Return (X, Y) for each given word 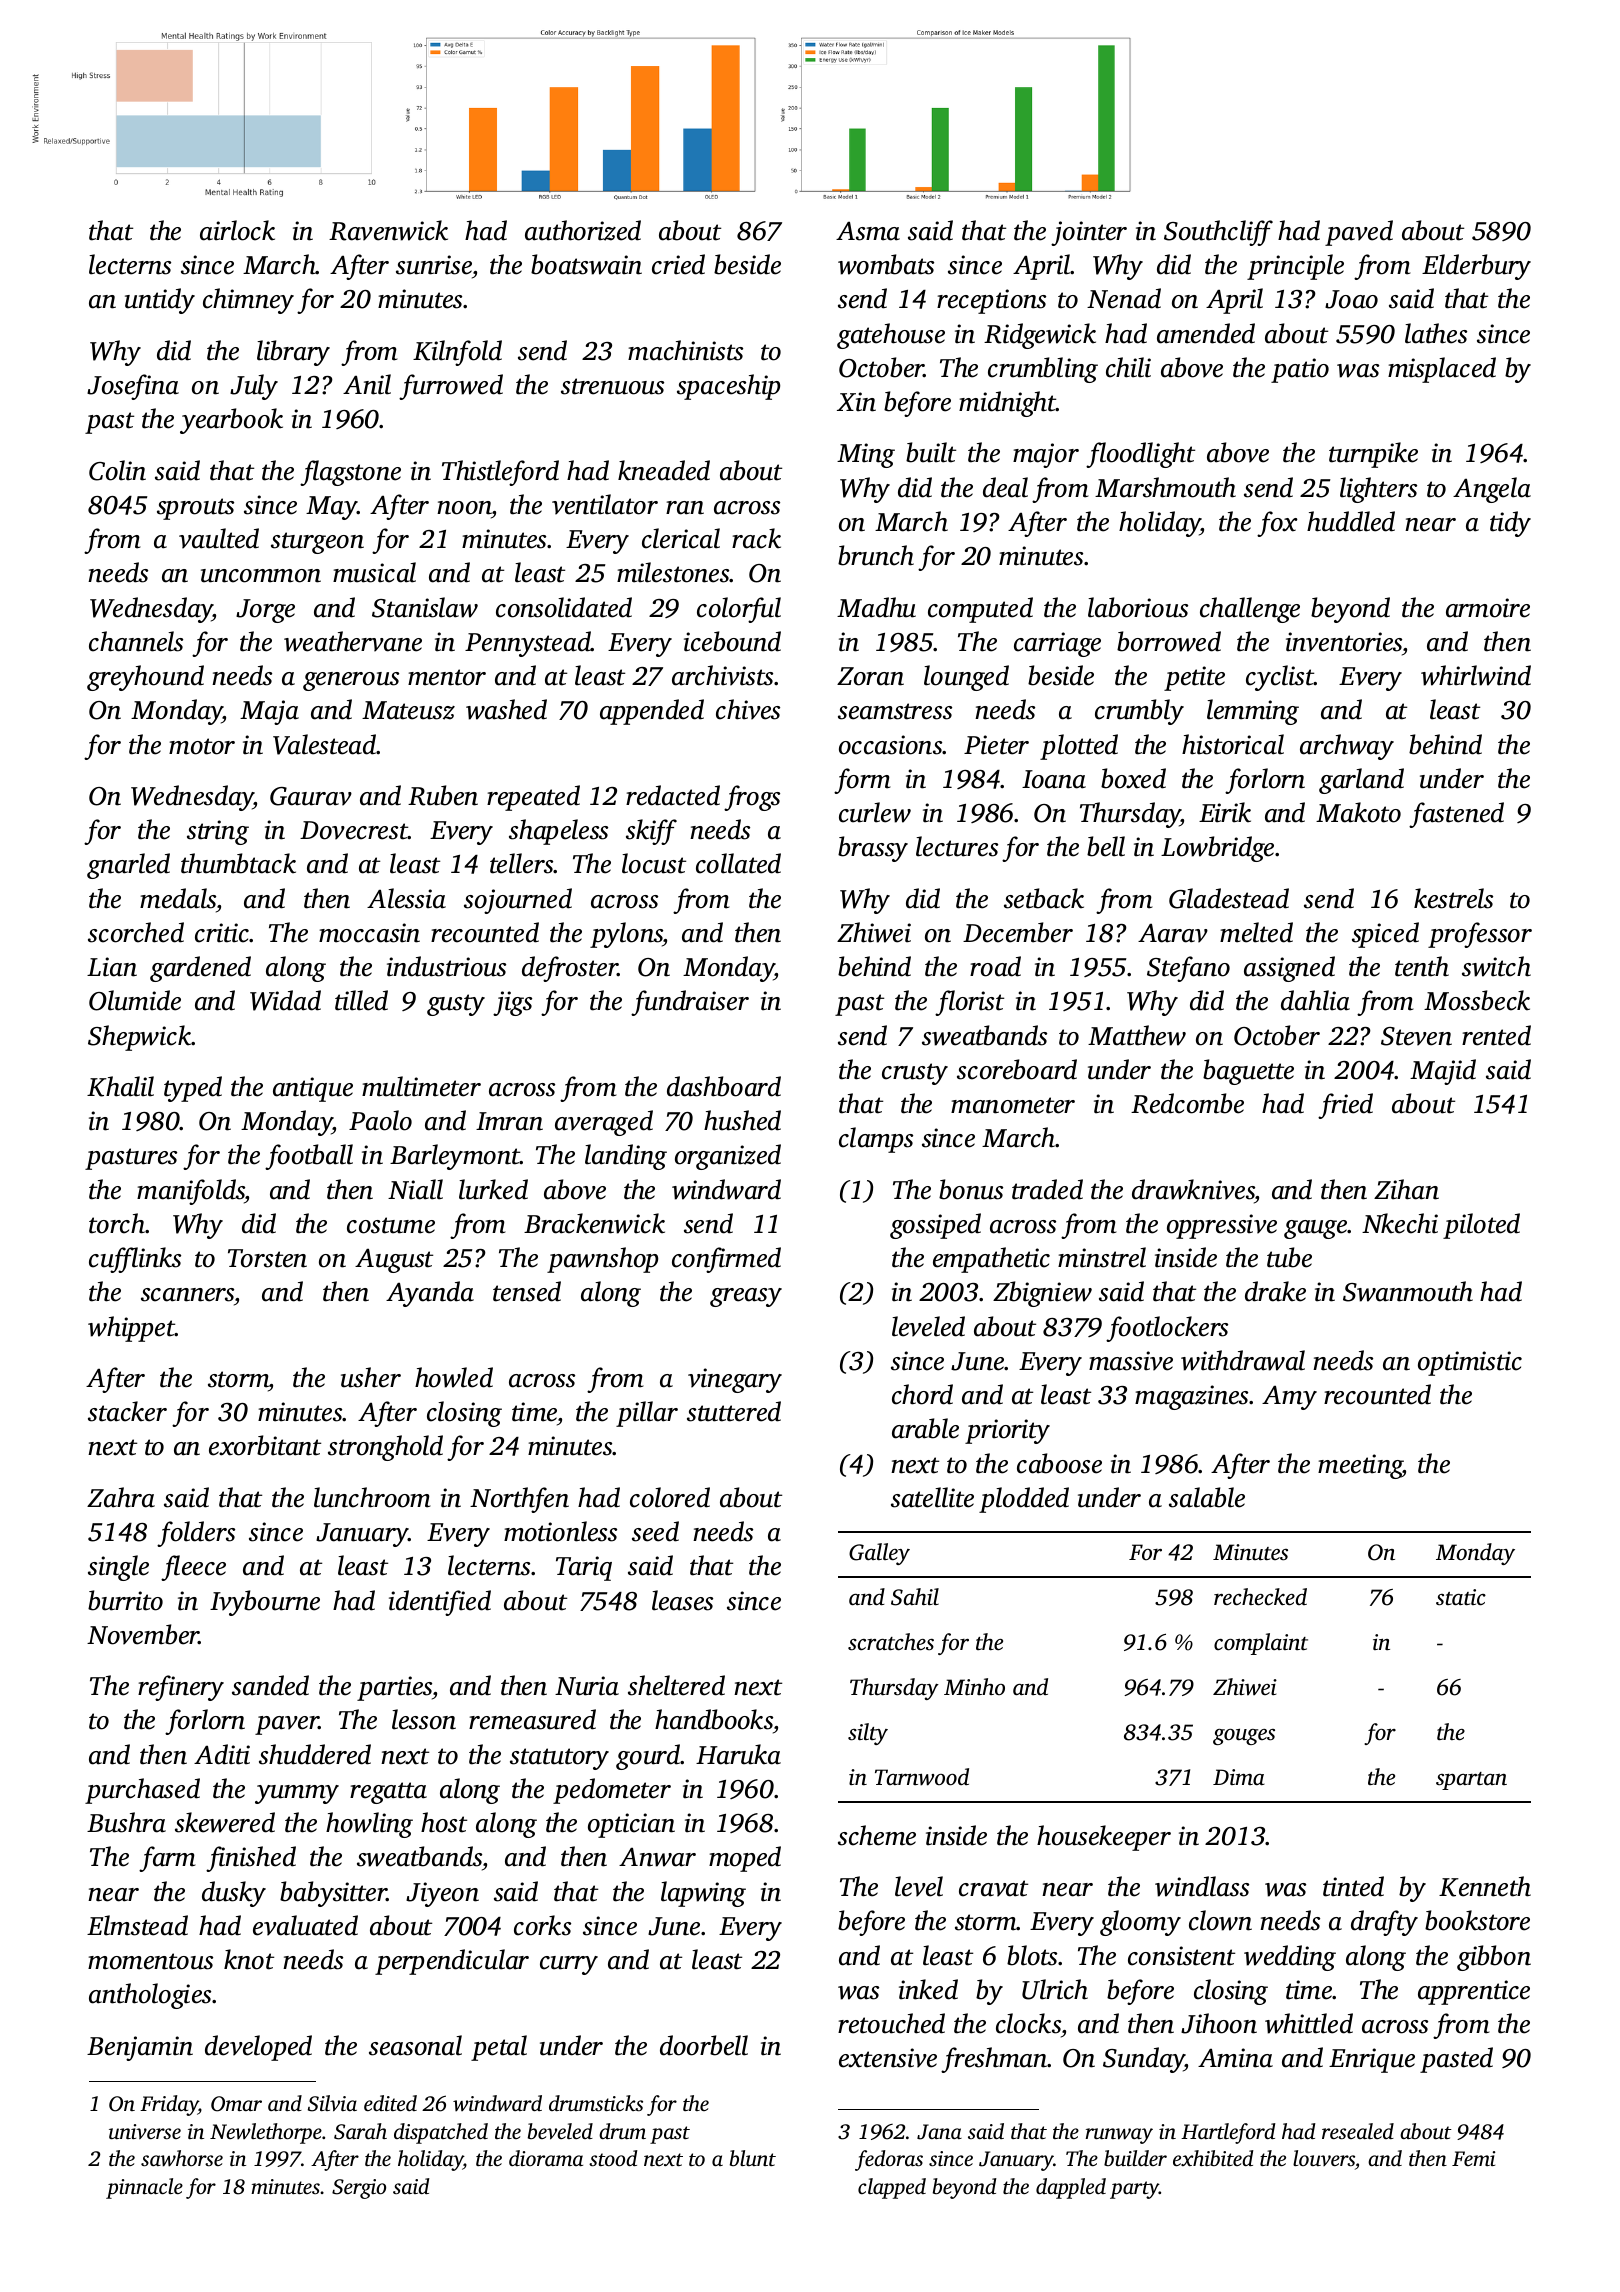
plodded (1024, 1500)
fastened (1456, 815)
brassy (873, 849)
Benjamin (140, 2048)
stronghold (385, 1448)
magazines (1192, 1397)
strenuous (612, 386)
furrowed (451, 387)
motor (202, 746)
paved (1359, 233)
